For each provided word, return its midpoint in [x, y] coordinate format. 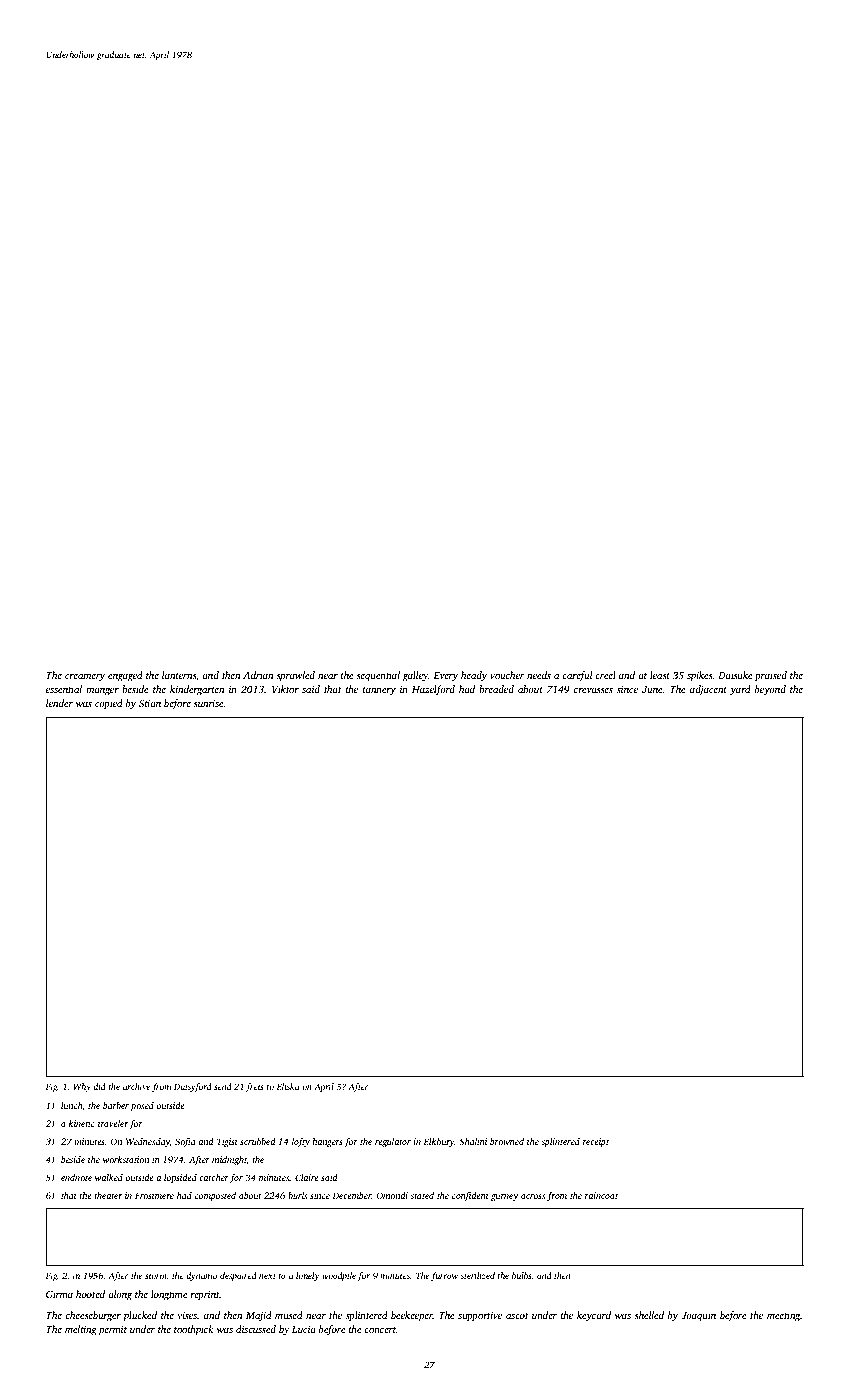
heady [474, 676]
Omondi [392, 1195]
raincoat [601, 1195]
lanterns [179, 675]
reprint [205, 1296]
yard [740, 690]
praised [771, 676]
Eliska [288, 1086]
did [99, 1086]
